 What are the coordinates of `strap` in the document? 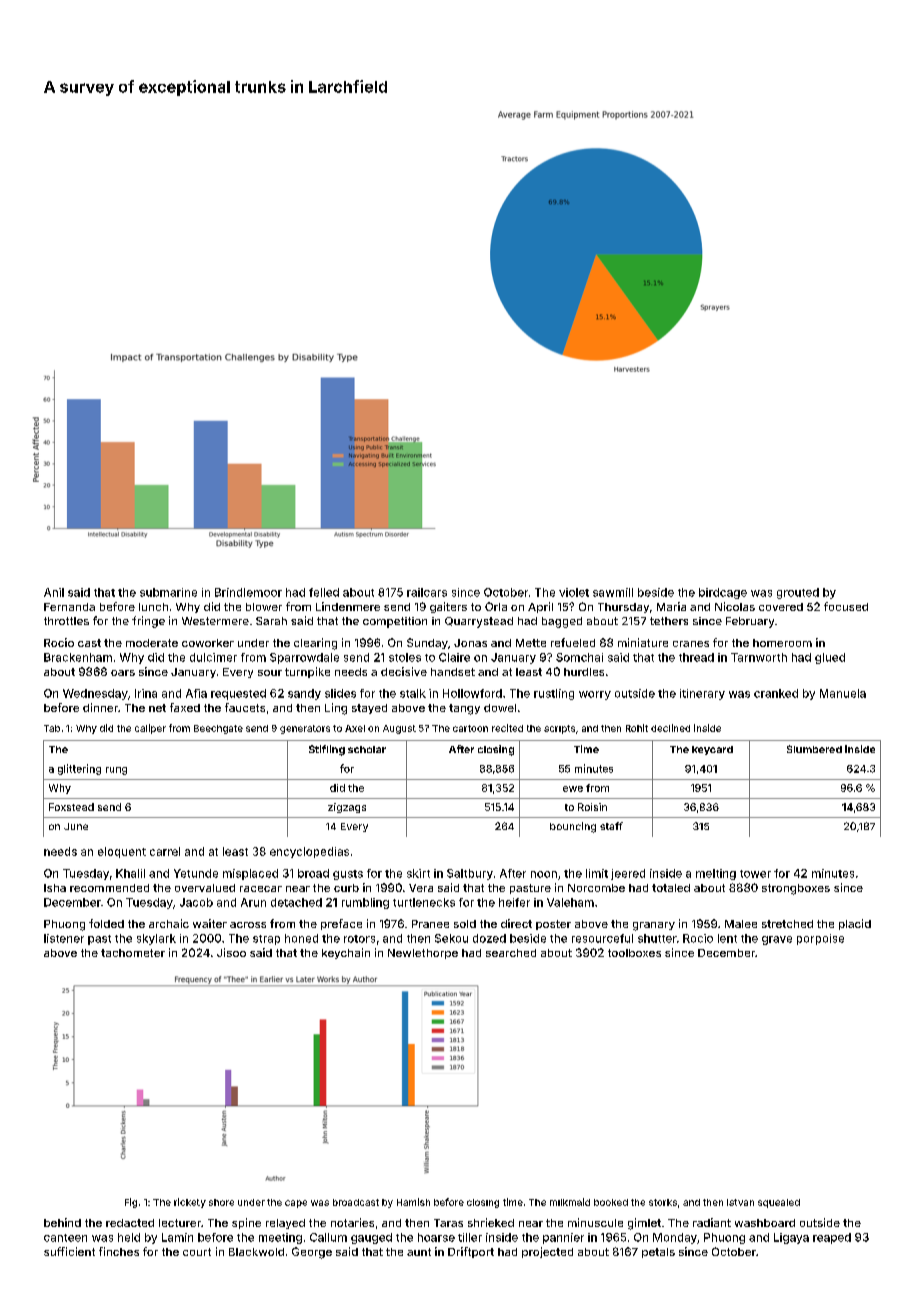 It's located at (266, 940).
